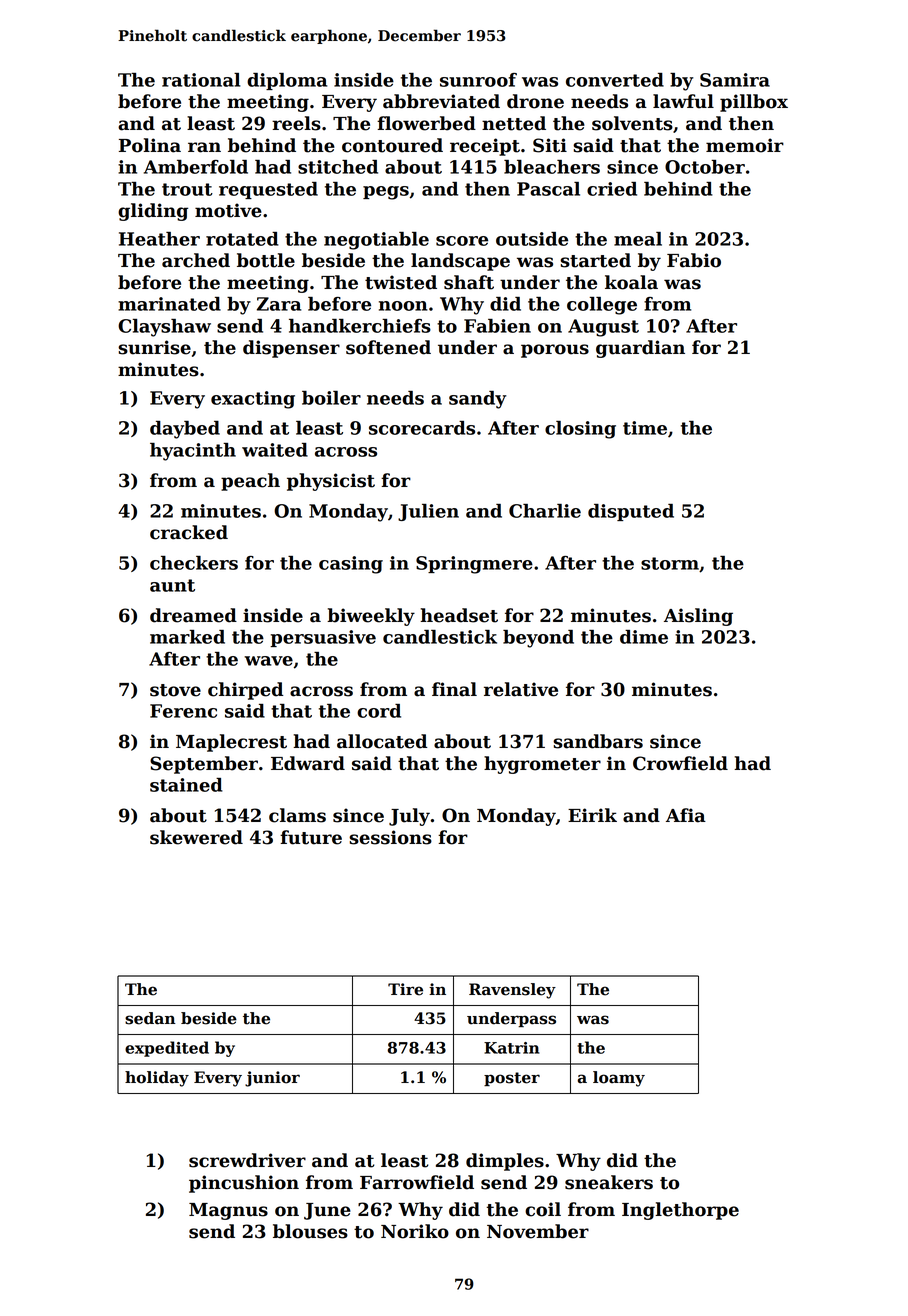 This screenshot has width=908, height=1316. Describe the element at coordinates (686, 815) in the screenshot. I see `Afia` at that location.
